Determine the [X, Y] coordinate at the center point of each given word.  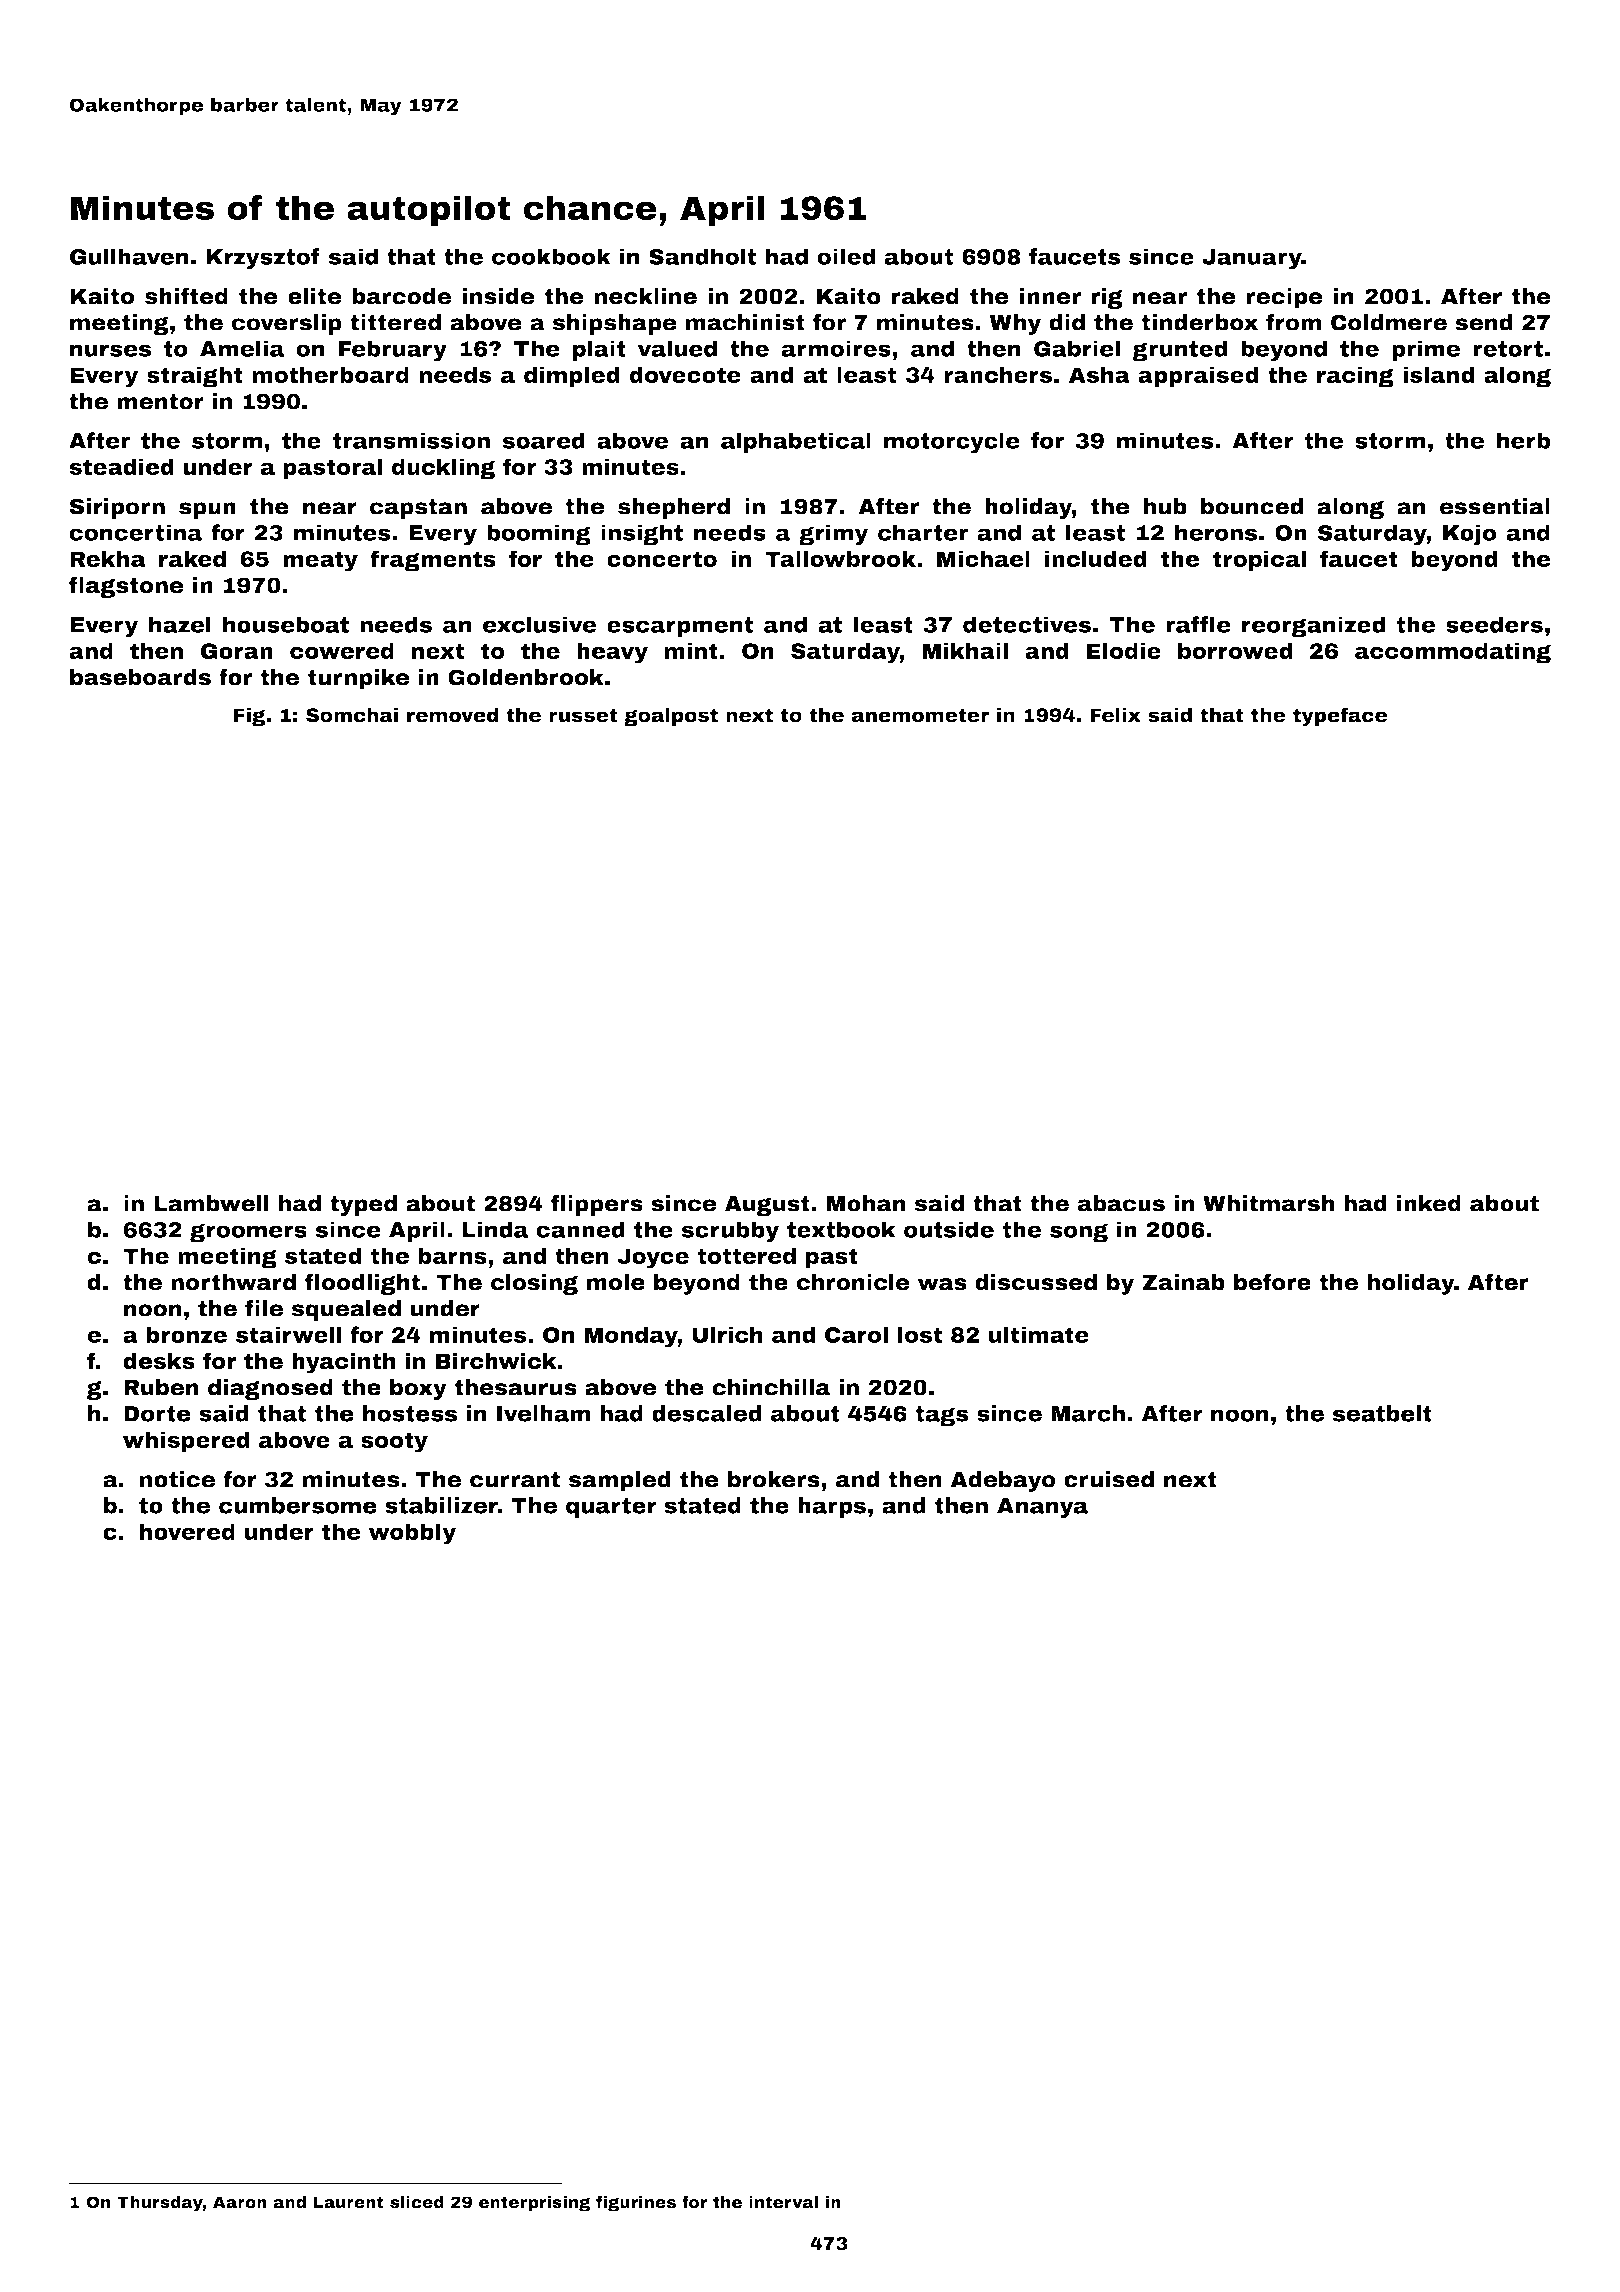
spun [207, 510]
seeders [1494, 624]
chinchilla [771, 1387]
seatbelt [1382, 1413]
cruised [1109, 1479]
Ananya [1042, 1508]
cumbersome [298, 1505]
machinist [745, 322]
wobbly [412, 1534]
